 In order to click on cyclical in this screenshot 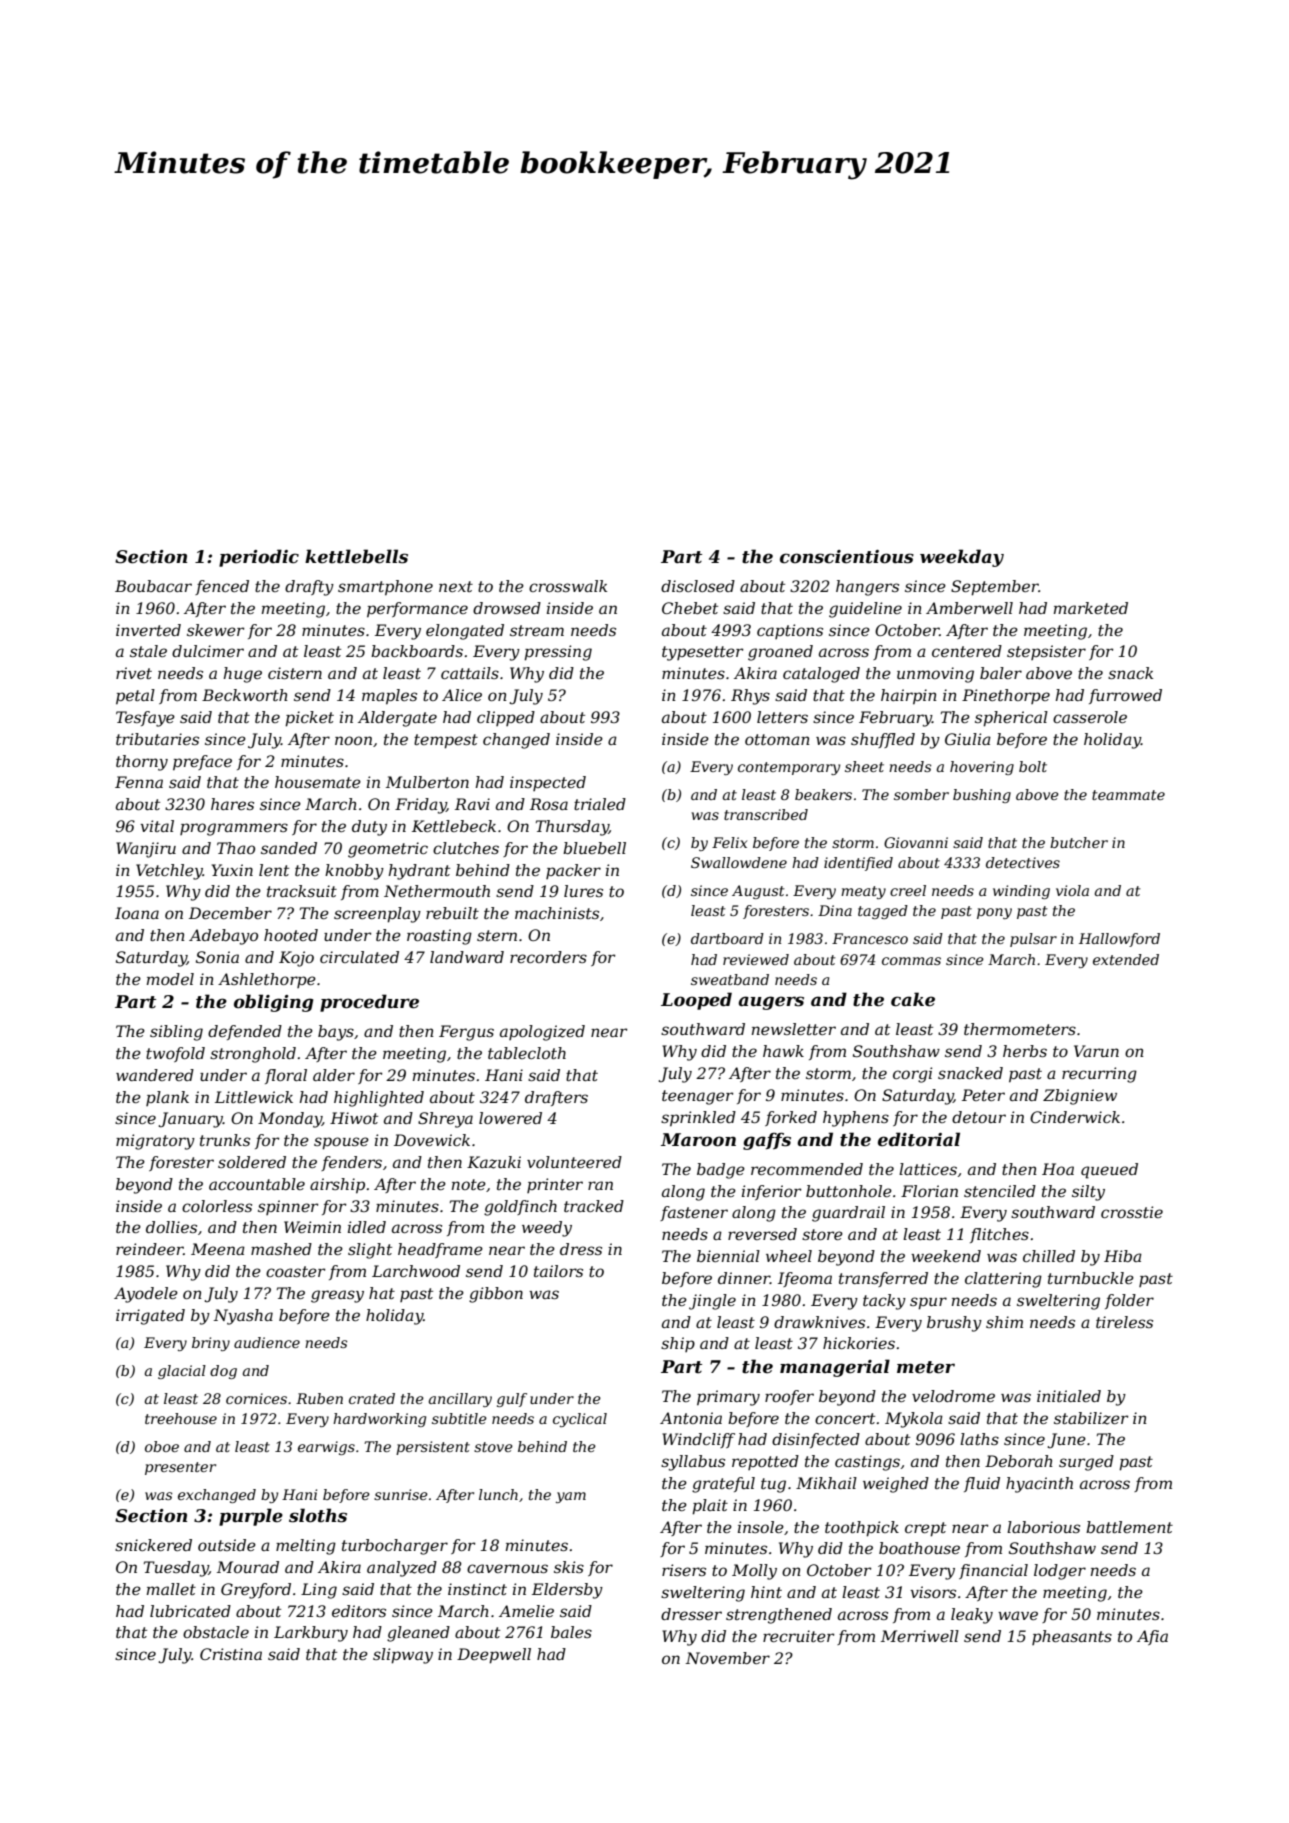, I will do `click(580, 1420)`.
